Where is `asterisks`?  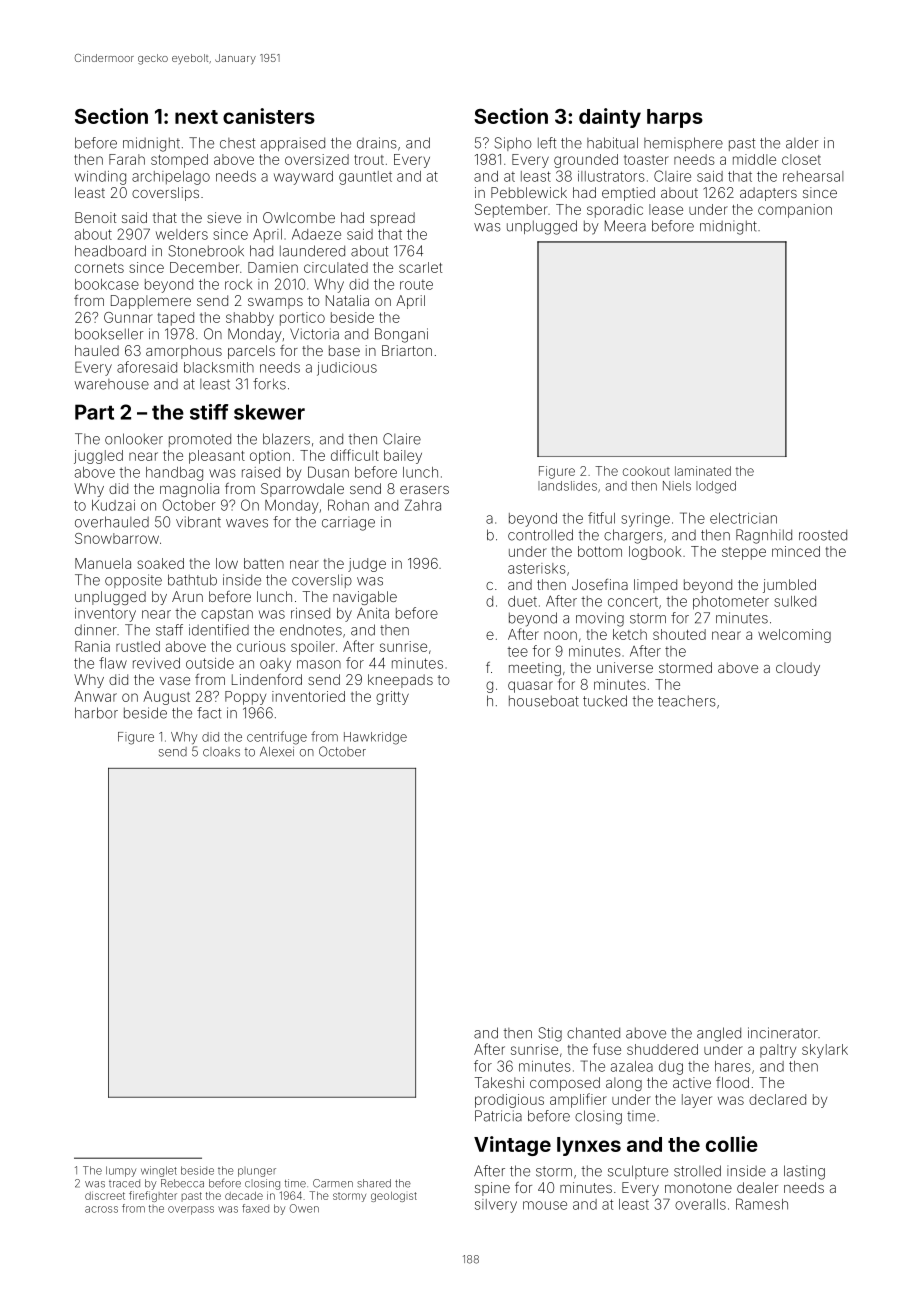 asterisks is located at coordinates (537, 568).
